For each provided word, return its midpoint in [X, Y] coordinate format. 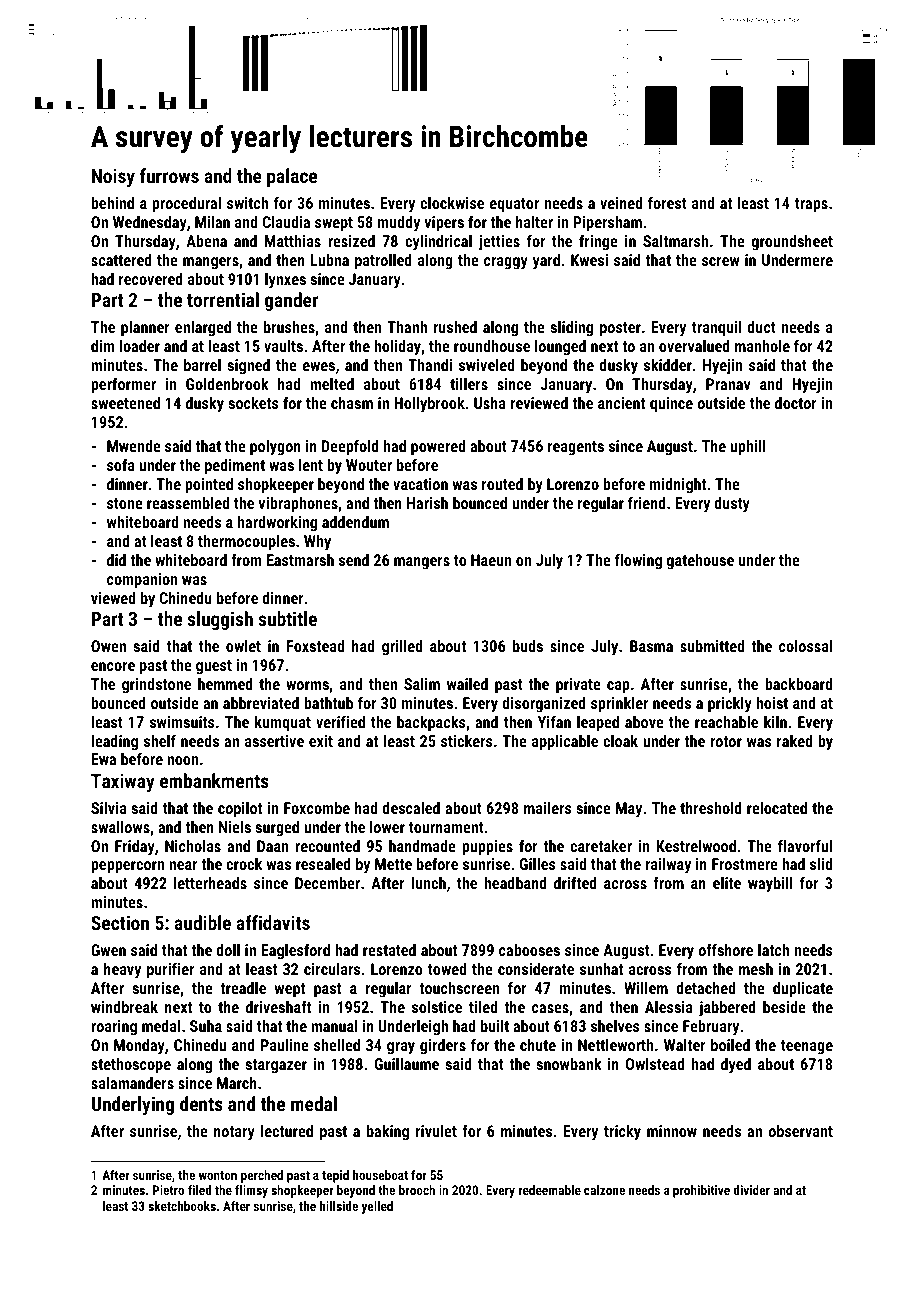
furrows [169, 175]
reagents [576, 448]
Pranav [728, 384]
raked [794, 740]
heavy [122, 971]
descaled [411, 808]
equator [514, 205]
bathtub [328, 703]
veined [621, 203]
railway [668, 866]
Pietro [168, 1190]
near [183, 865]
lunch [428, 883]
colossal [805, 646]
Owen [108, 646]
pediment [235, 467]
